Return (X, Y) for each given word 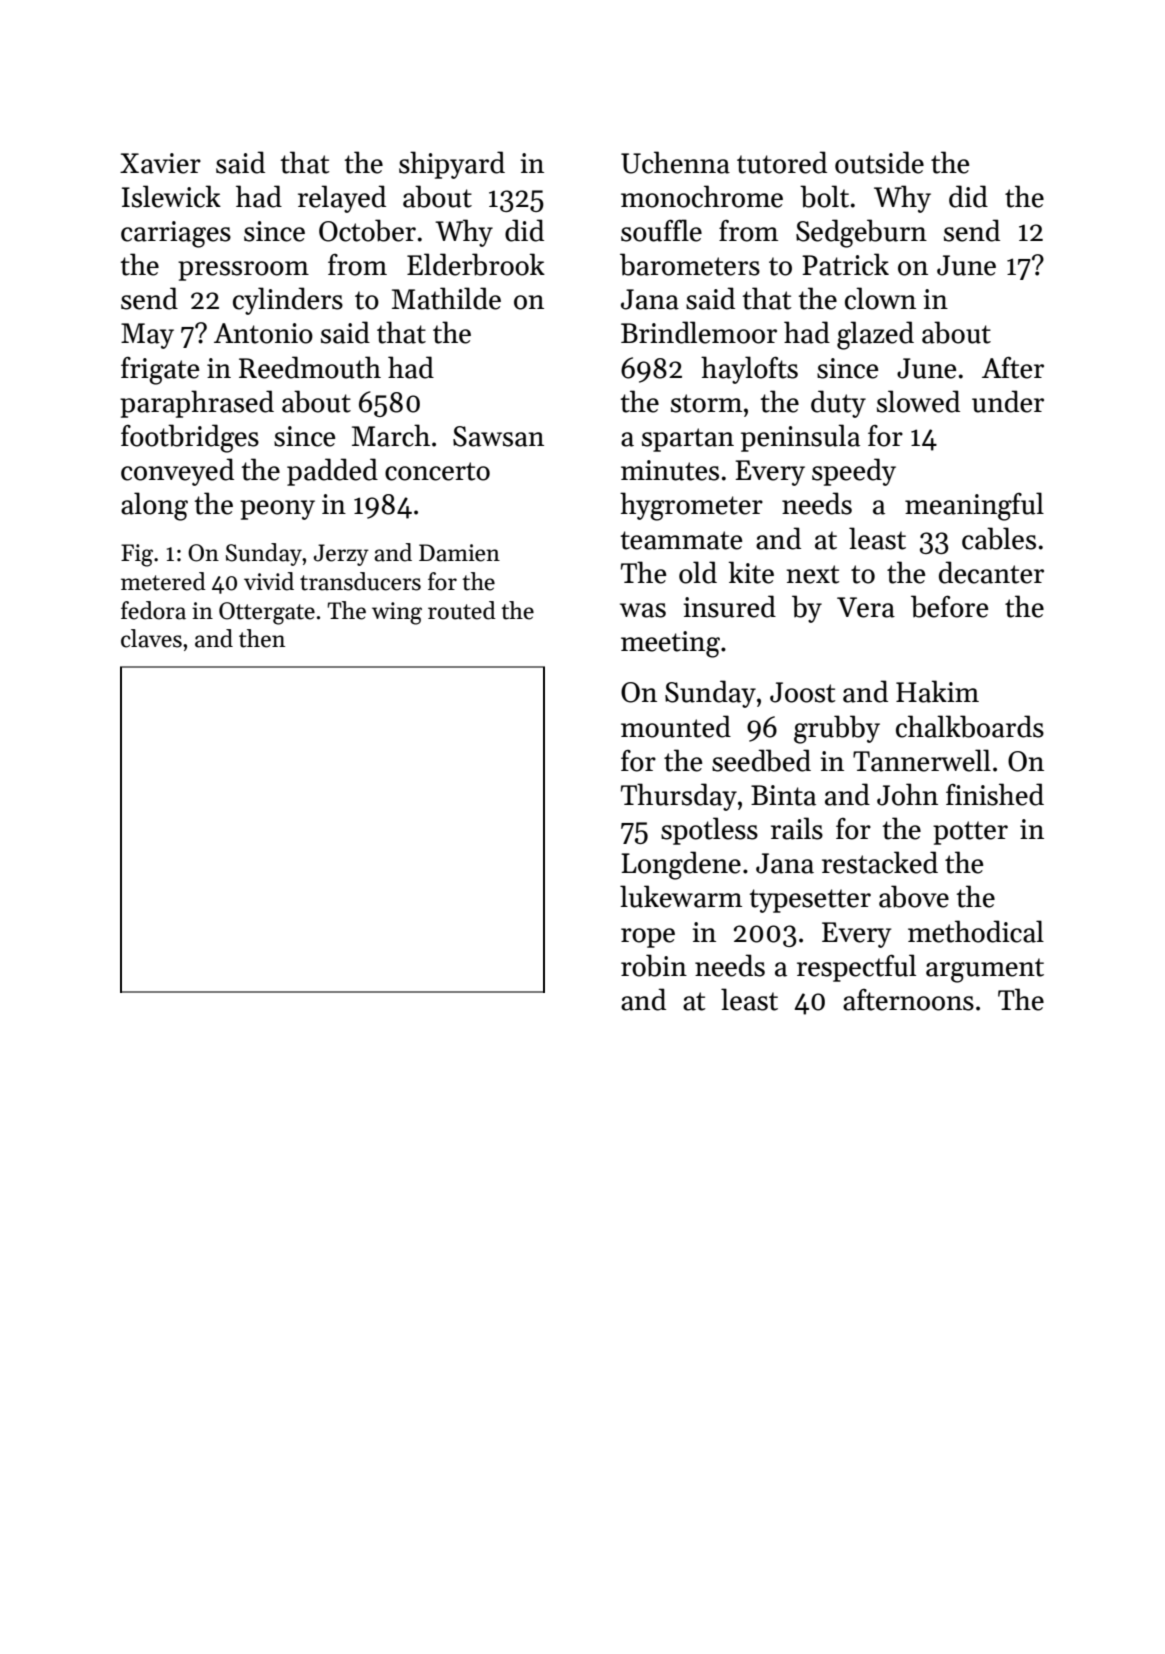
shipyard (452, 165)
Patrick (845, 264)
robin (654, 965)
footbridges (190, 438)
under (1008, 401)
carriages (176, 234)
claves (151, 638)
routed (462, 610)
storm (706, 403)
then (262, 638)
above (914, 896)
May (147, 336)
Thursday (679, 797)
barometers (690, 264)
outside (879, 162)
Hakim (937, 691)
